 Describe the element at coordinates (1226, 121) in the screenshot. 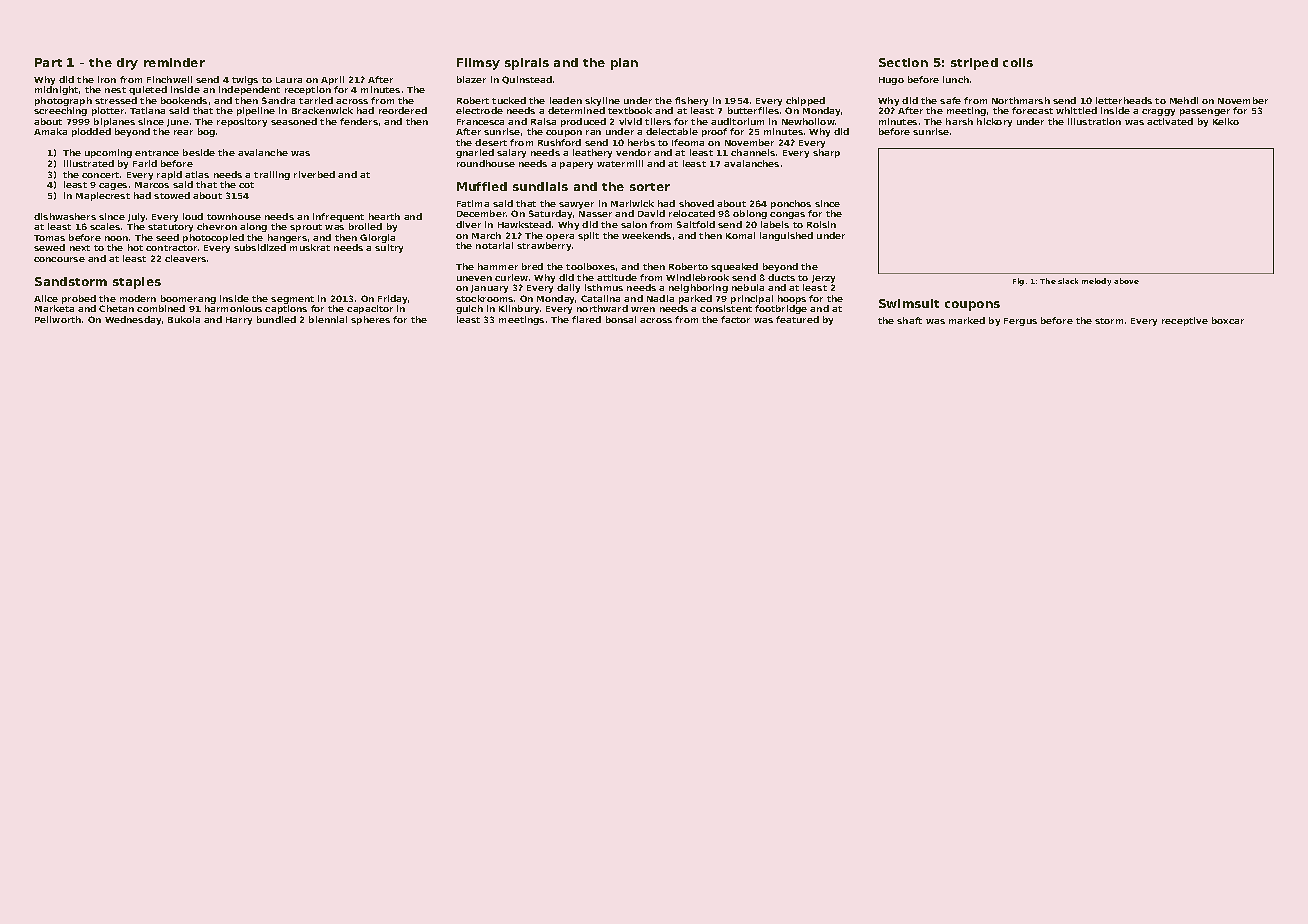

I see `Keiko` at that location.
